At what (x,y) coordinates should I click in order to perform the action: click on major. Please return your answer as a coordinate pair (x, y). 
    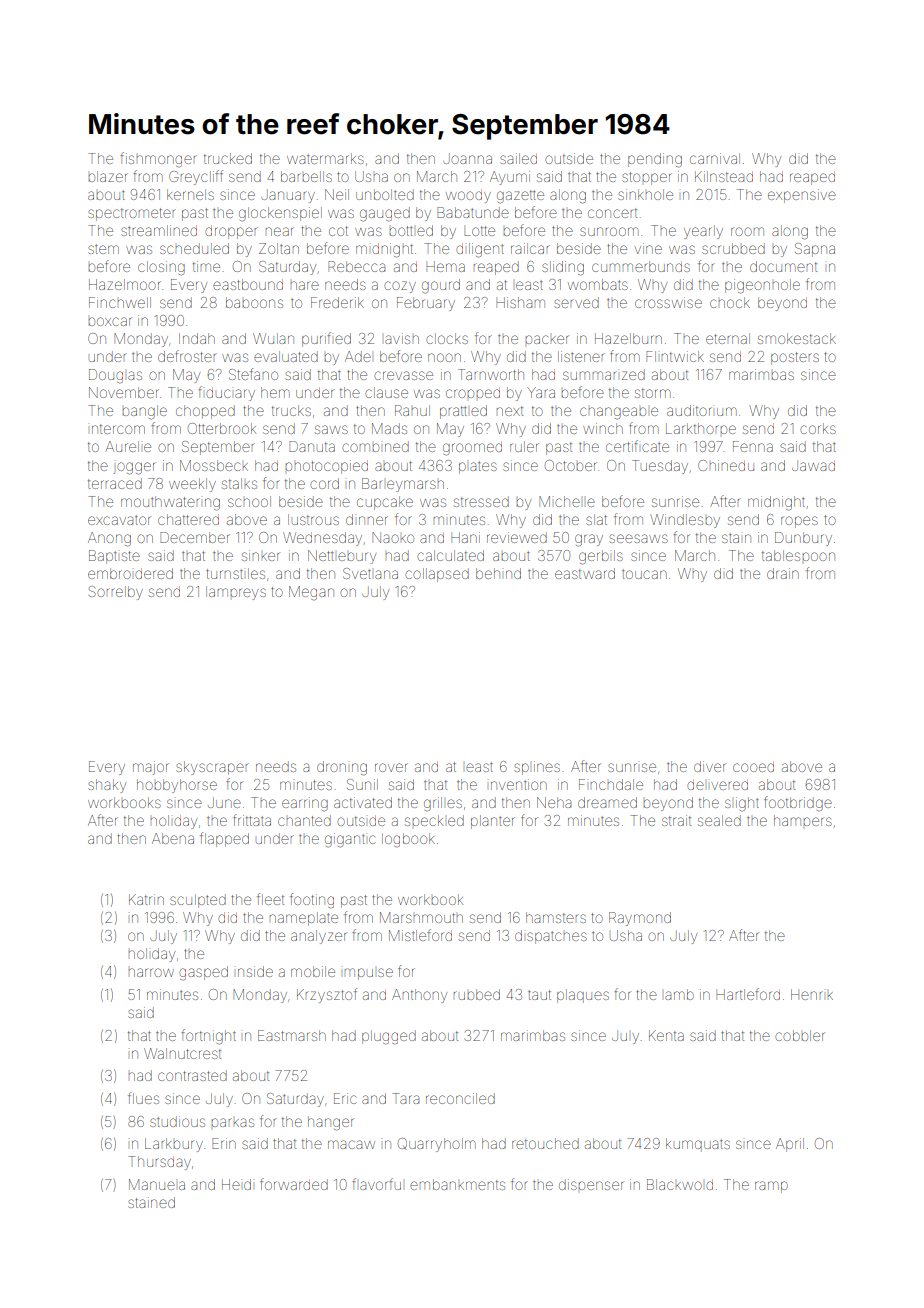
    Looking at the image, I should click on (151, 768).
